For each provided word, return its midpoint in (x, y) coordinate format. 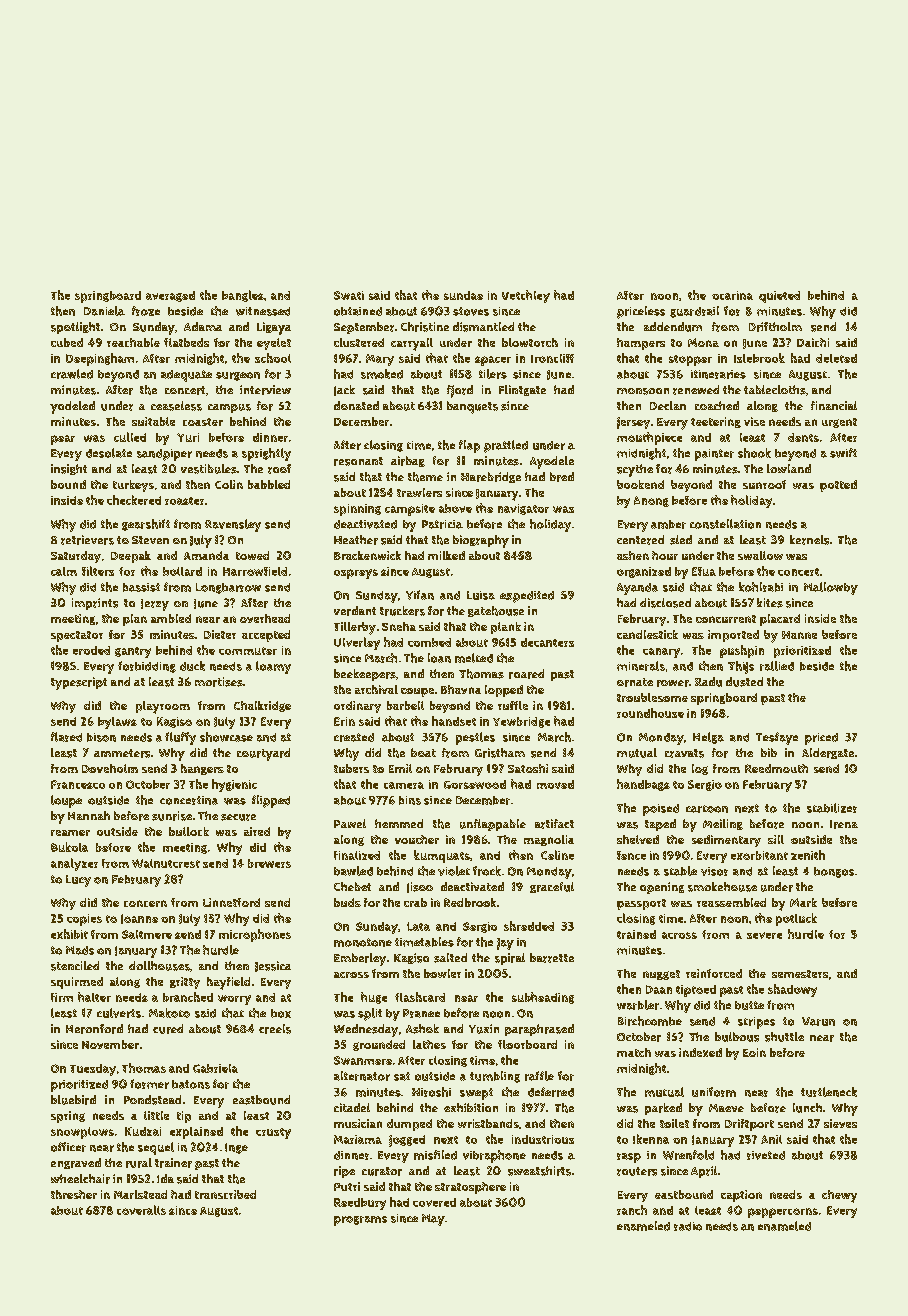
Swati (349, 295)
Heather (356, 540)
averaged (170, 296)
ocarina (732, 295)
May (433, 1220)
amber (668, 524)
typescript (79, 683)
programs (360, 1221)
